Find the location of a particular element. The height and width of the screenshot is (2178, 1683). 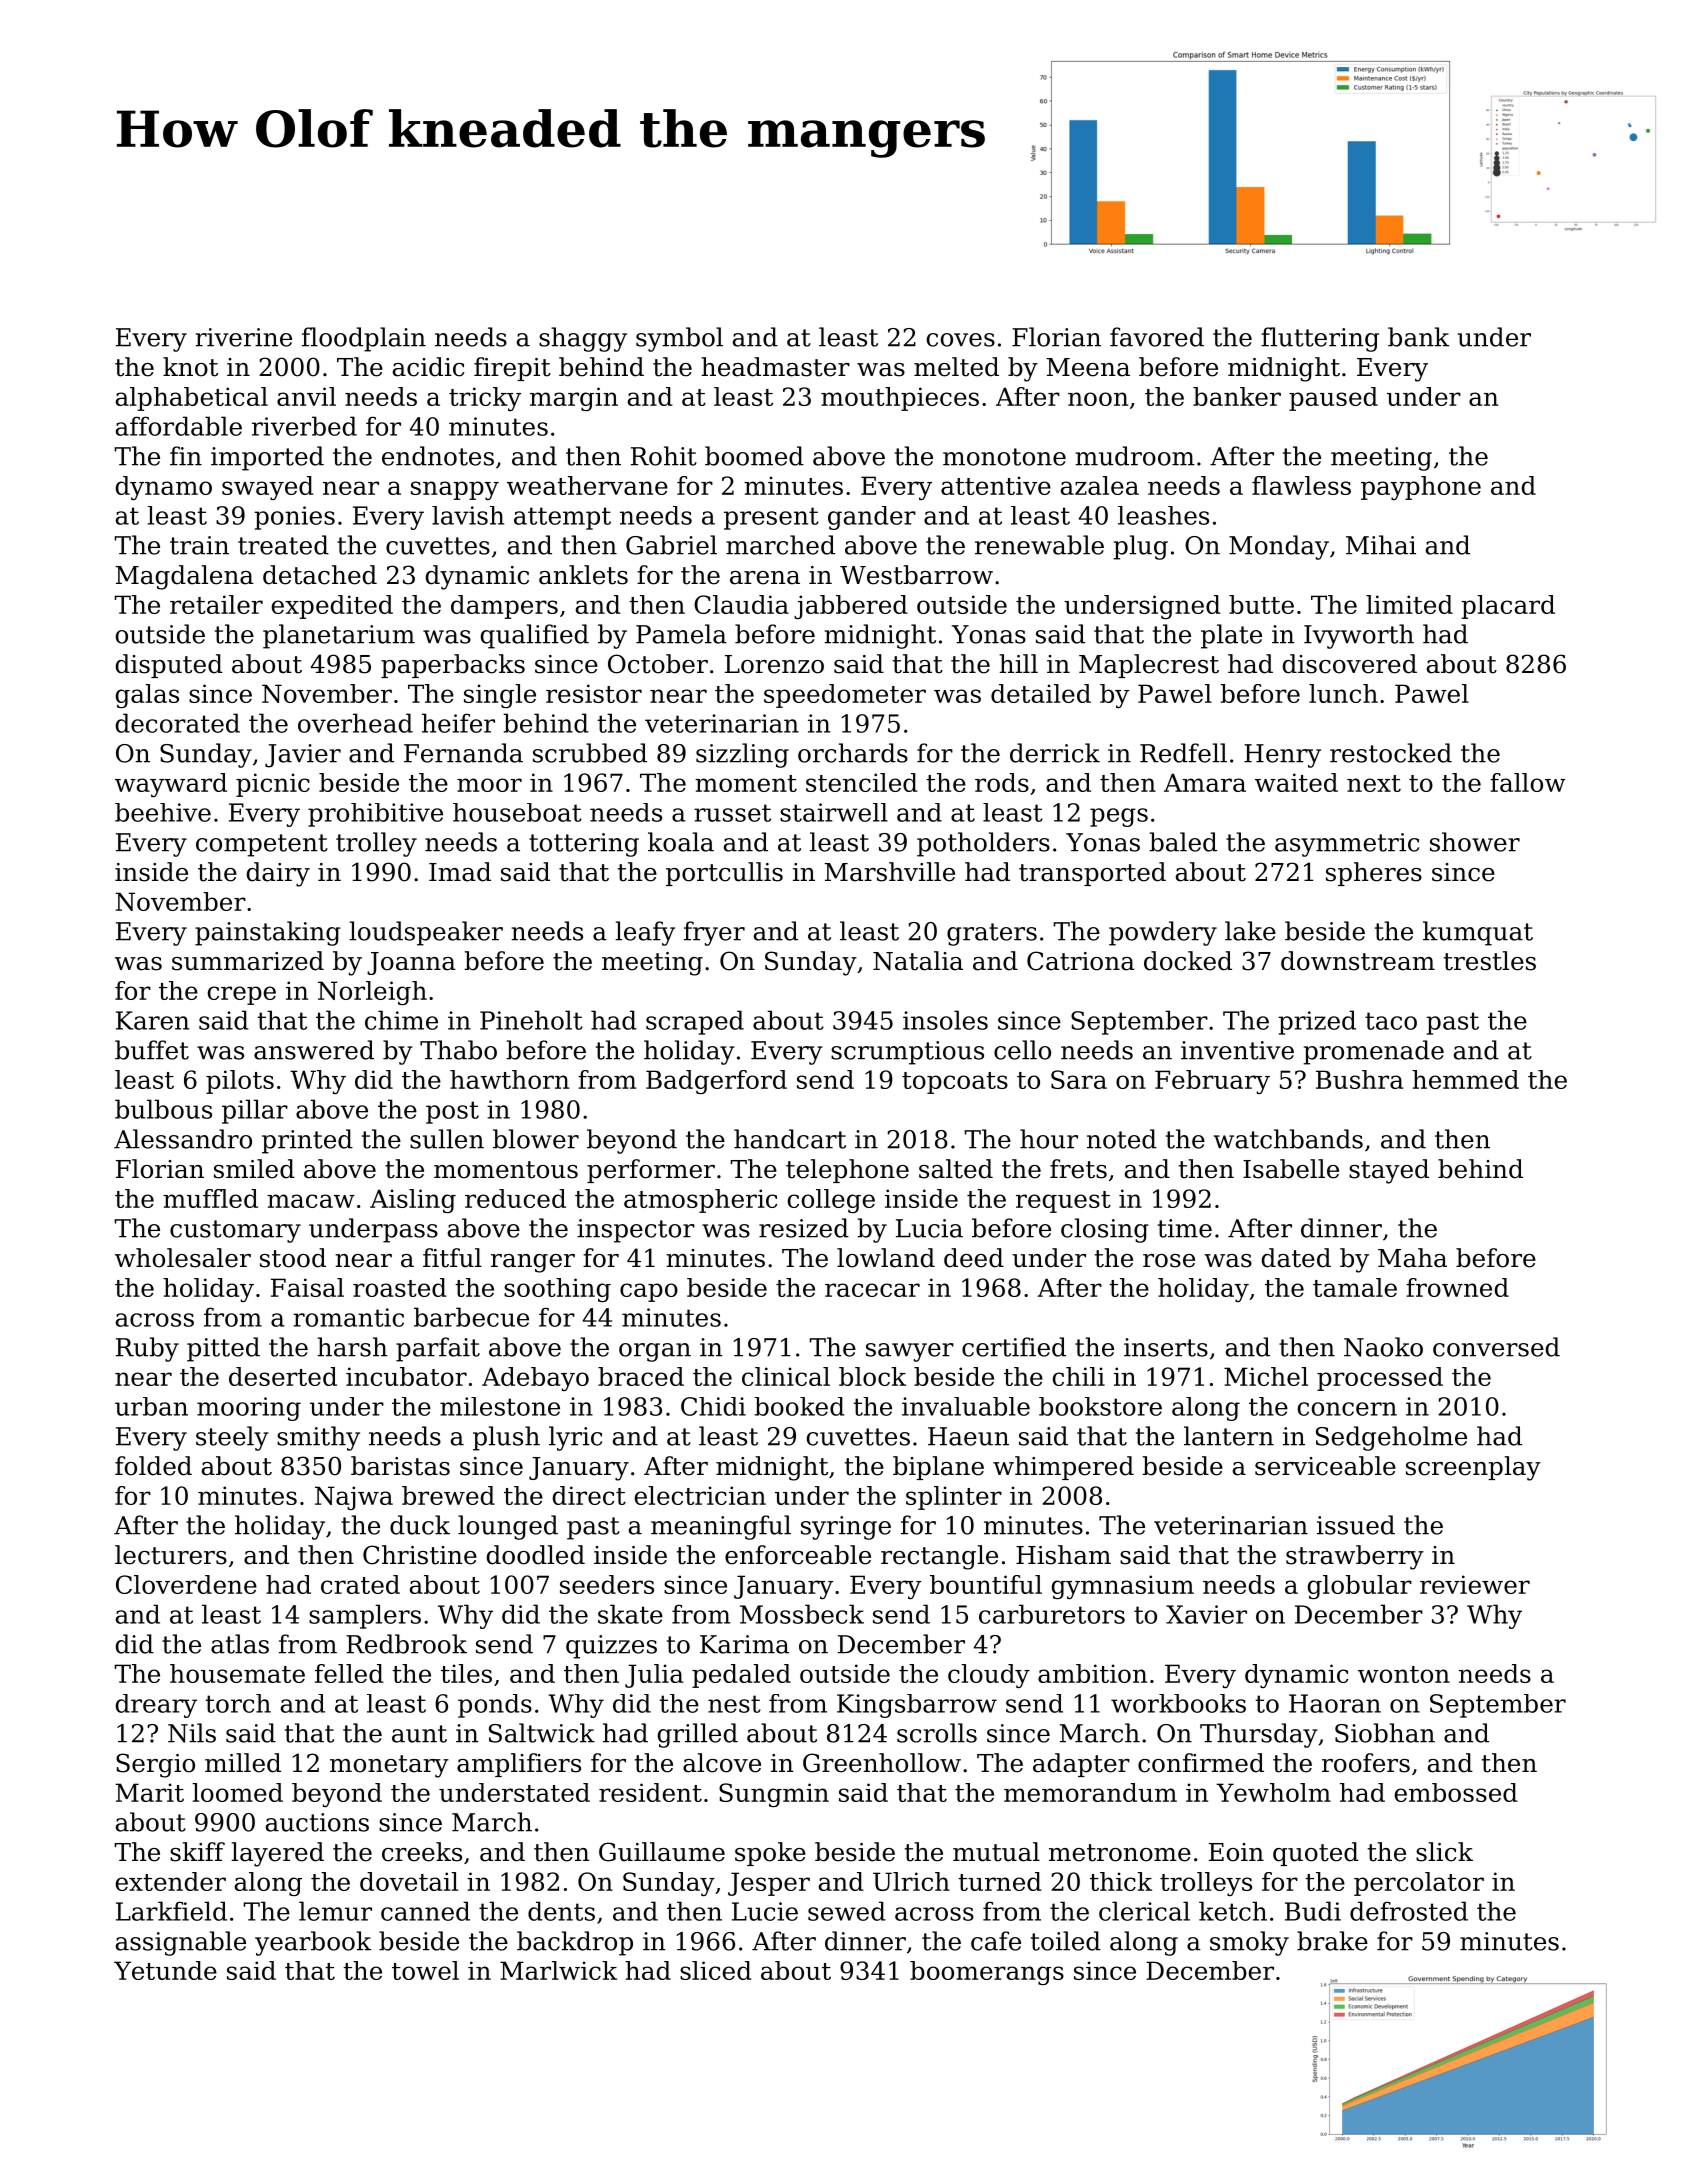

parfait is located at coordinates (438, 1349).
